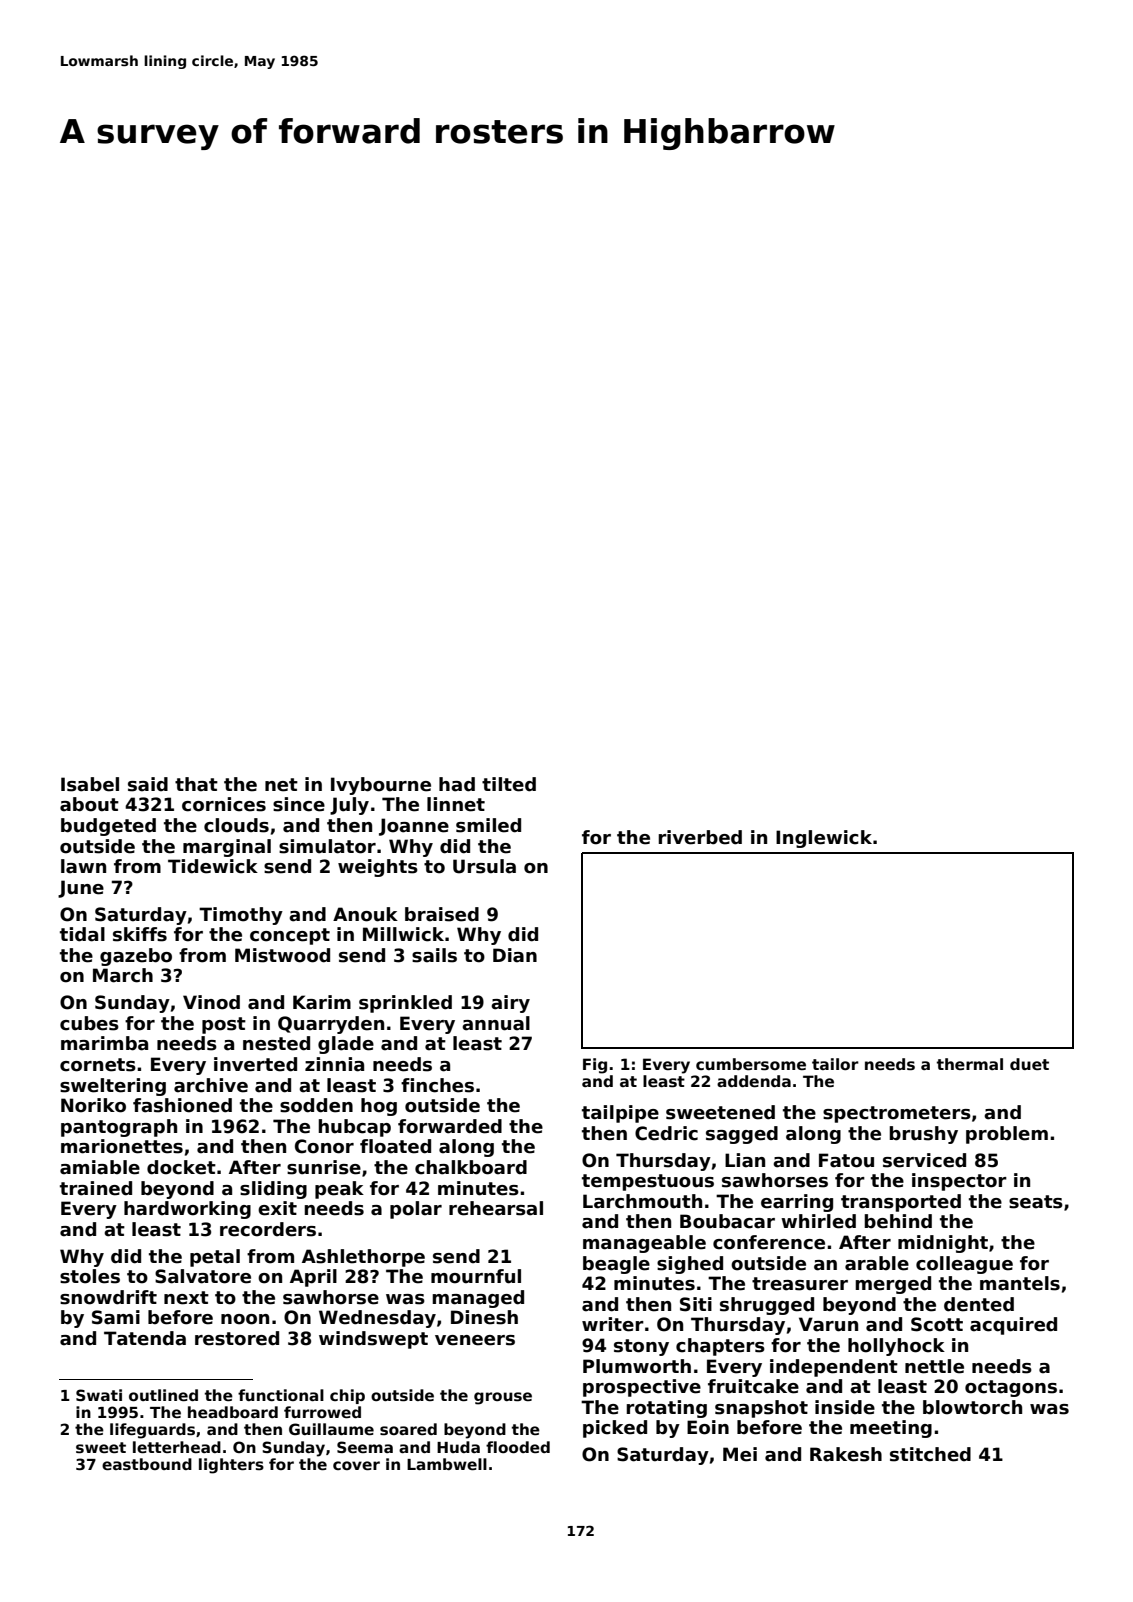 The width and height of the screenshot is (1133, 1602). What do you see at coordinates (147, 1464) in the screenshot?
I see `eastbound` at bounding box center [147, 1464].
